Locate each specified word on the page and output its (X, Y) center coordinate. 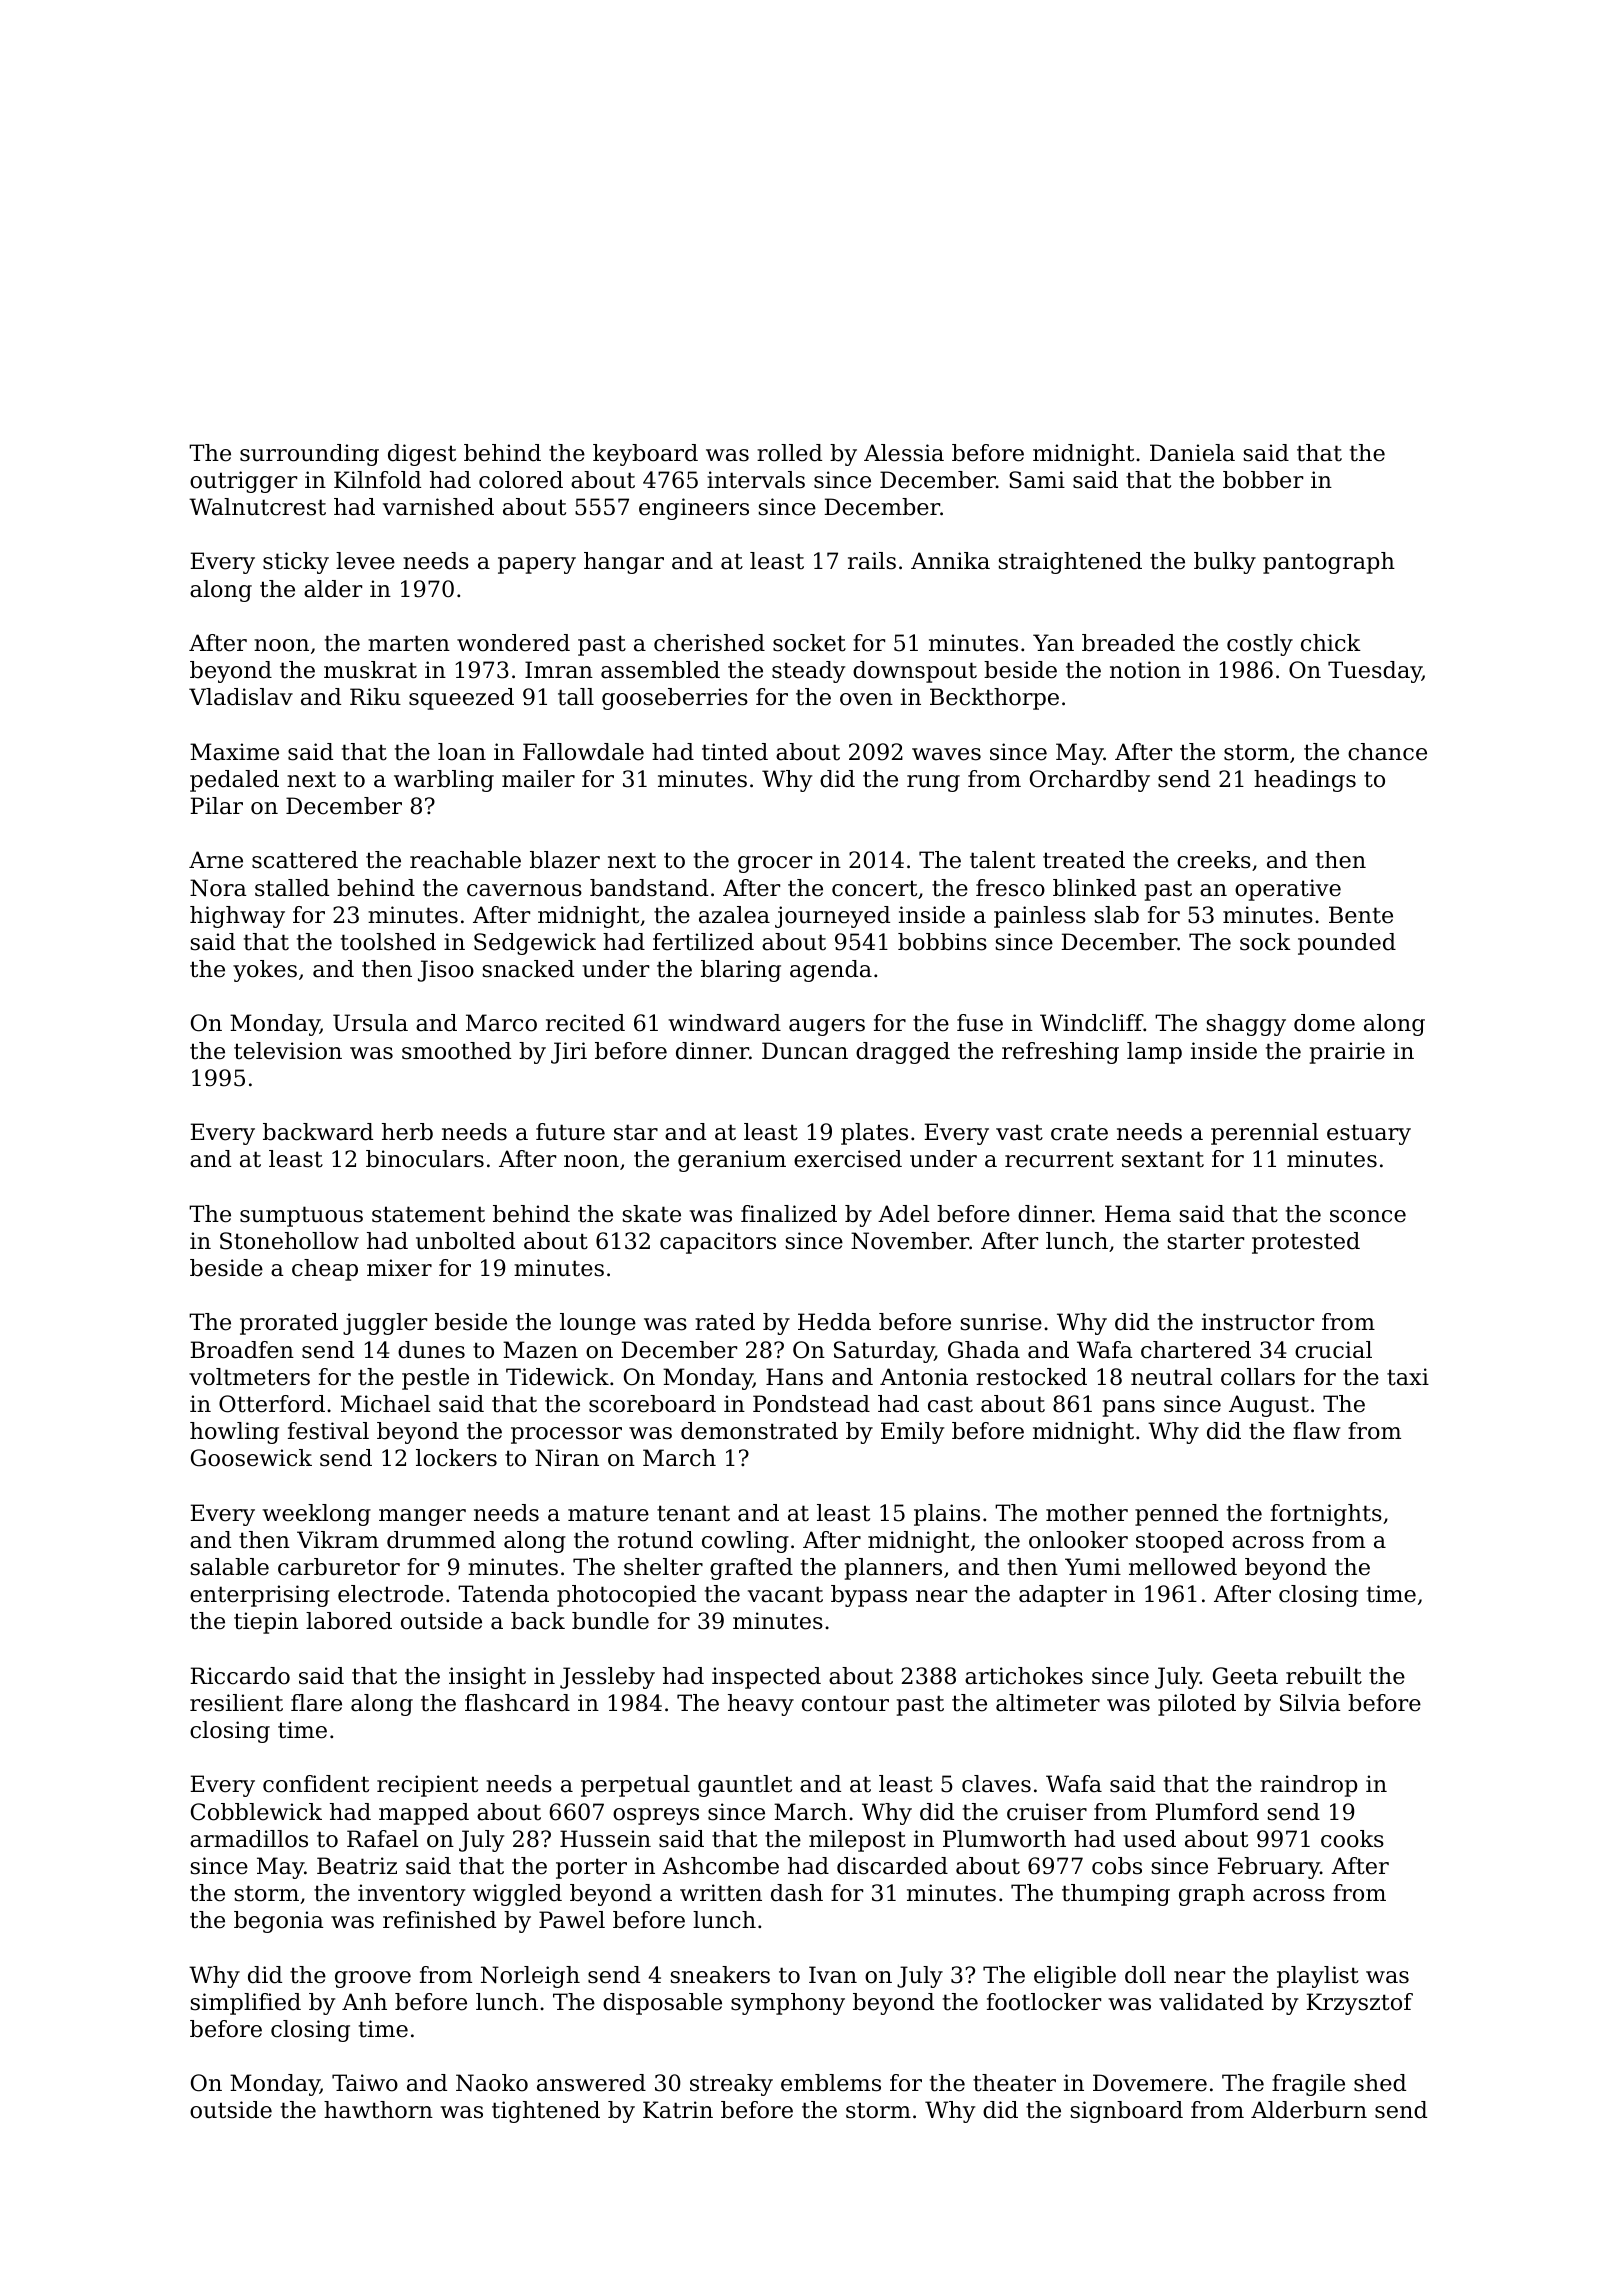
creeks (1214, 860)
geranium (732, 1161)
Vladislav (241, 697)
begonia (279, 1922)
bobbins (942, 942)
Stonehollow (289, 1241)
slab (1117, 915)
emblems (831, 2083)
